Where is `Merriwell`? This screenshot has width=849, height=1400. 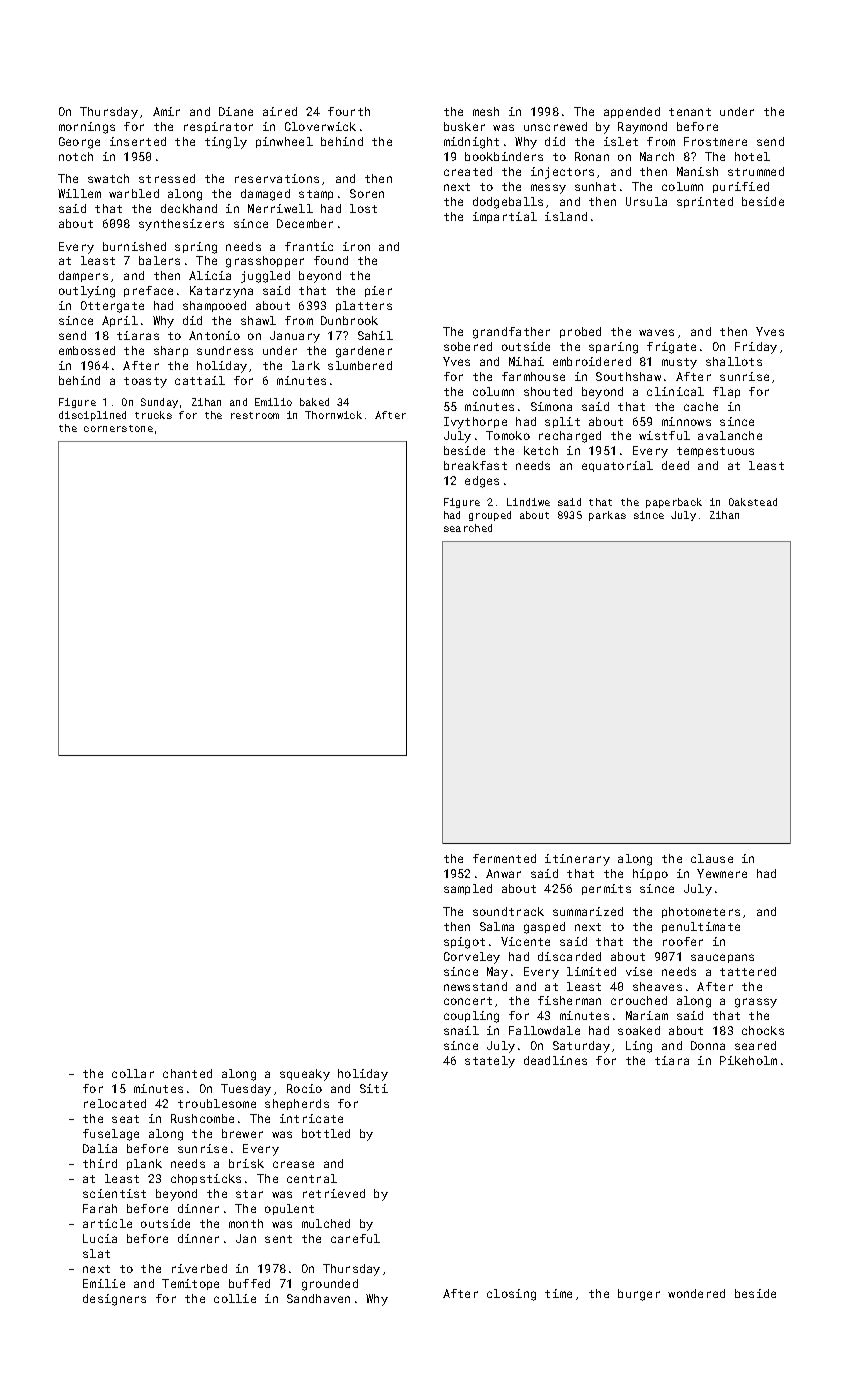 Merriwell is located at coordinates (280, 208).
